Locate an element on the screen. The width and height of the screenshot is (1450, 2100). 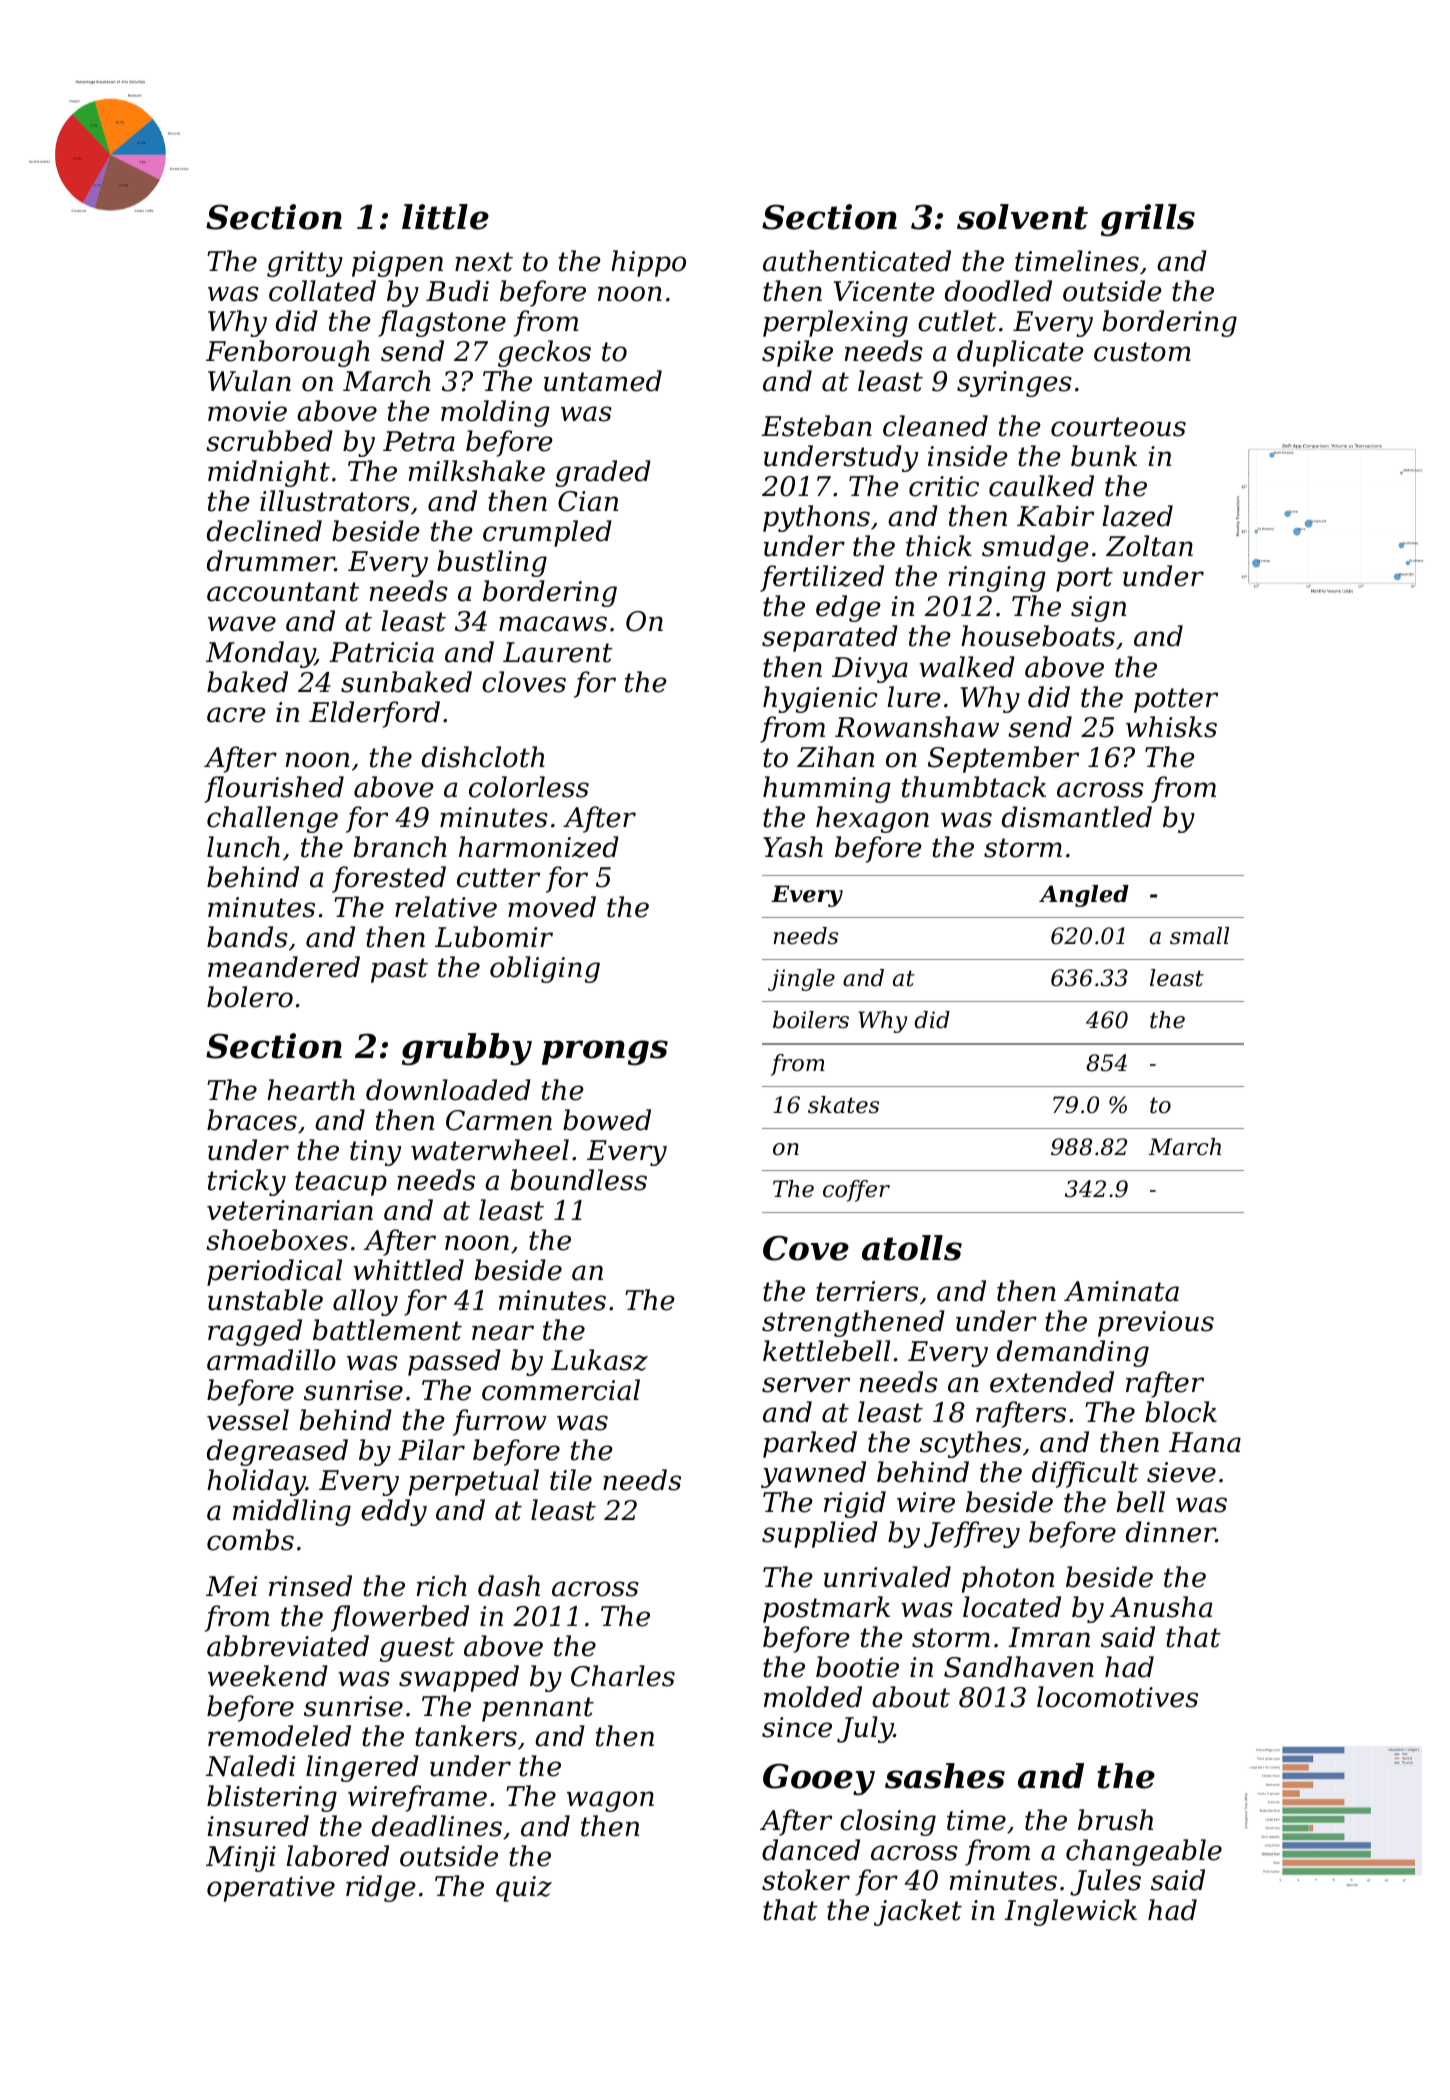
Rowanshaw is located at coordinates (917, 727).
